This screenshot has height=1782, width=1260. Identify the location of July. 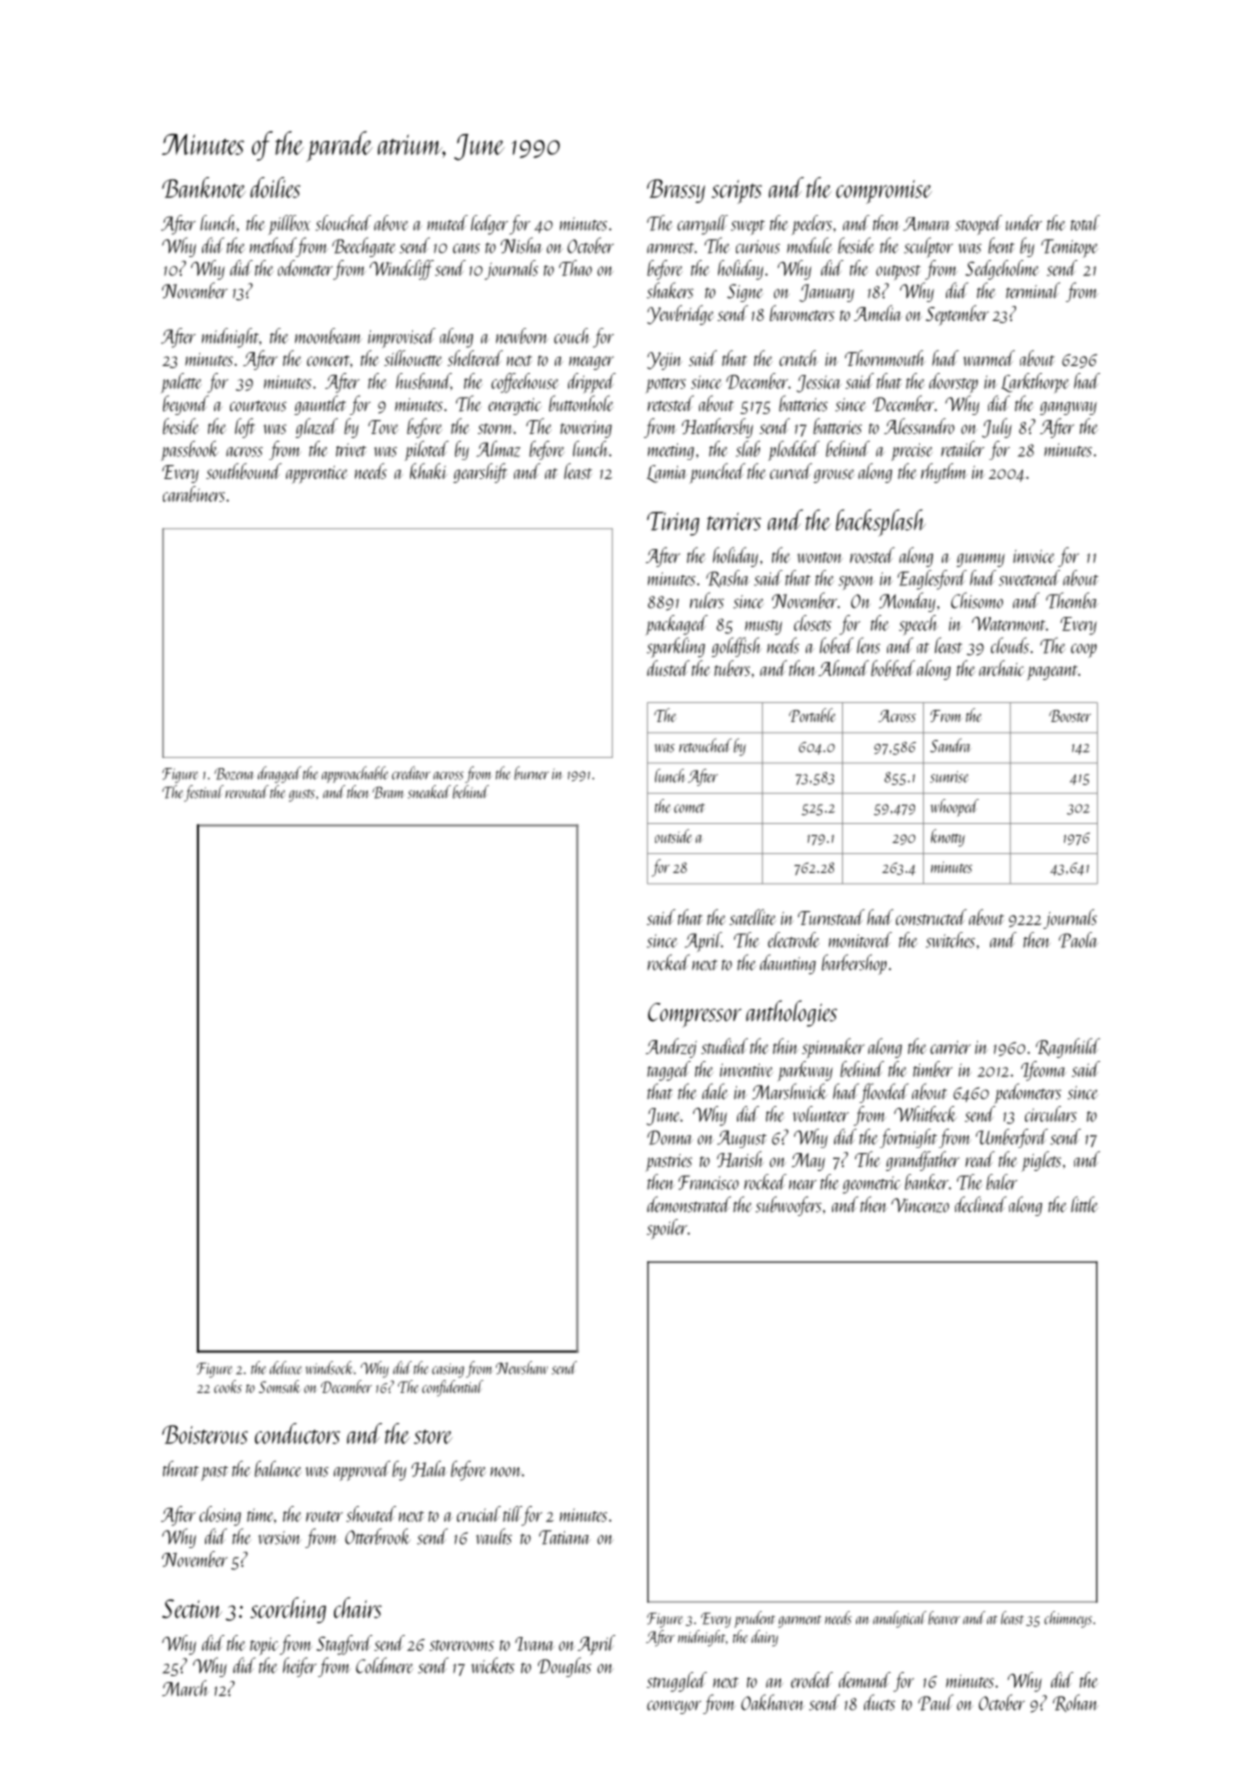
(997, 428).
